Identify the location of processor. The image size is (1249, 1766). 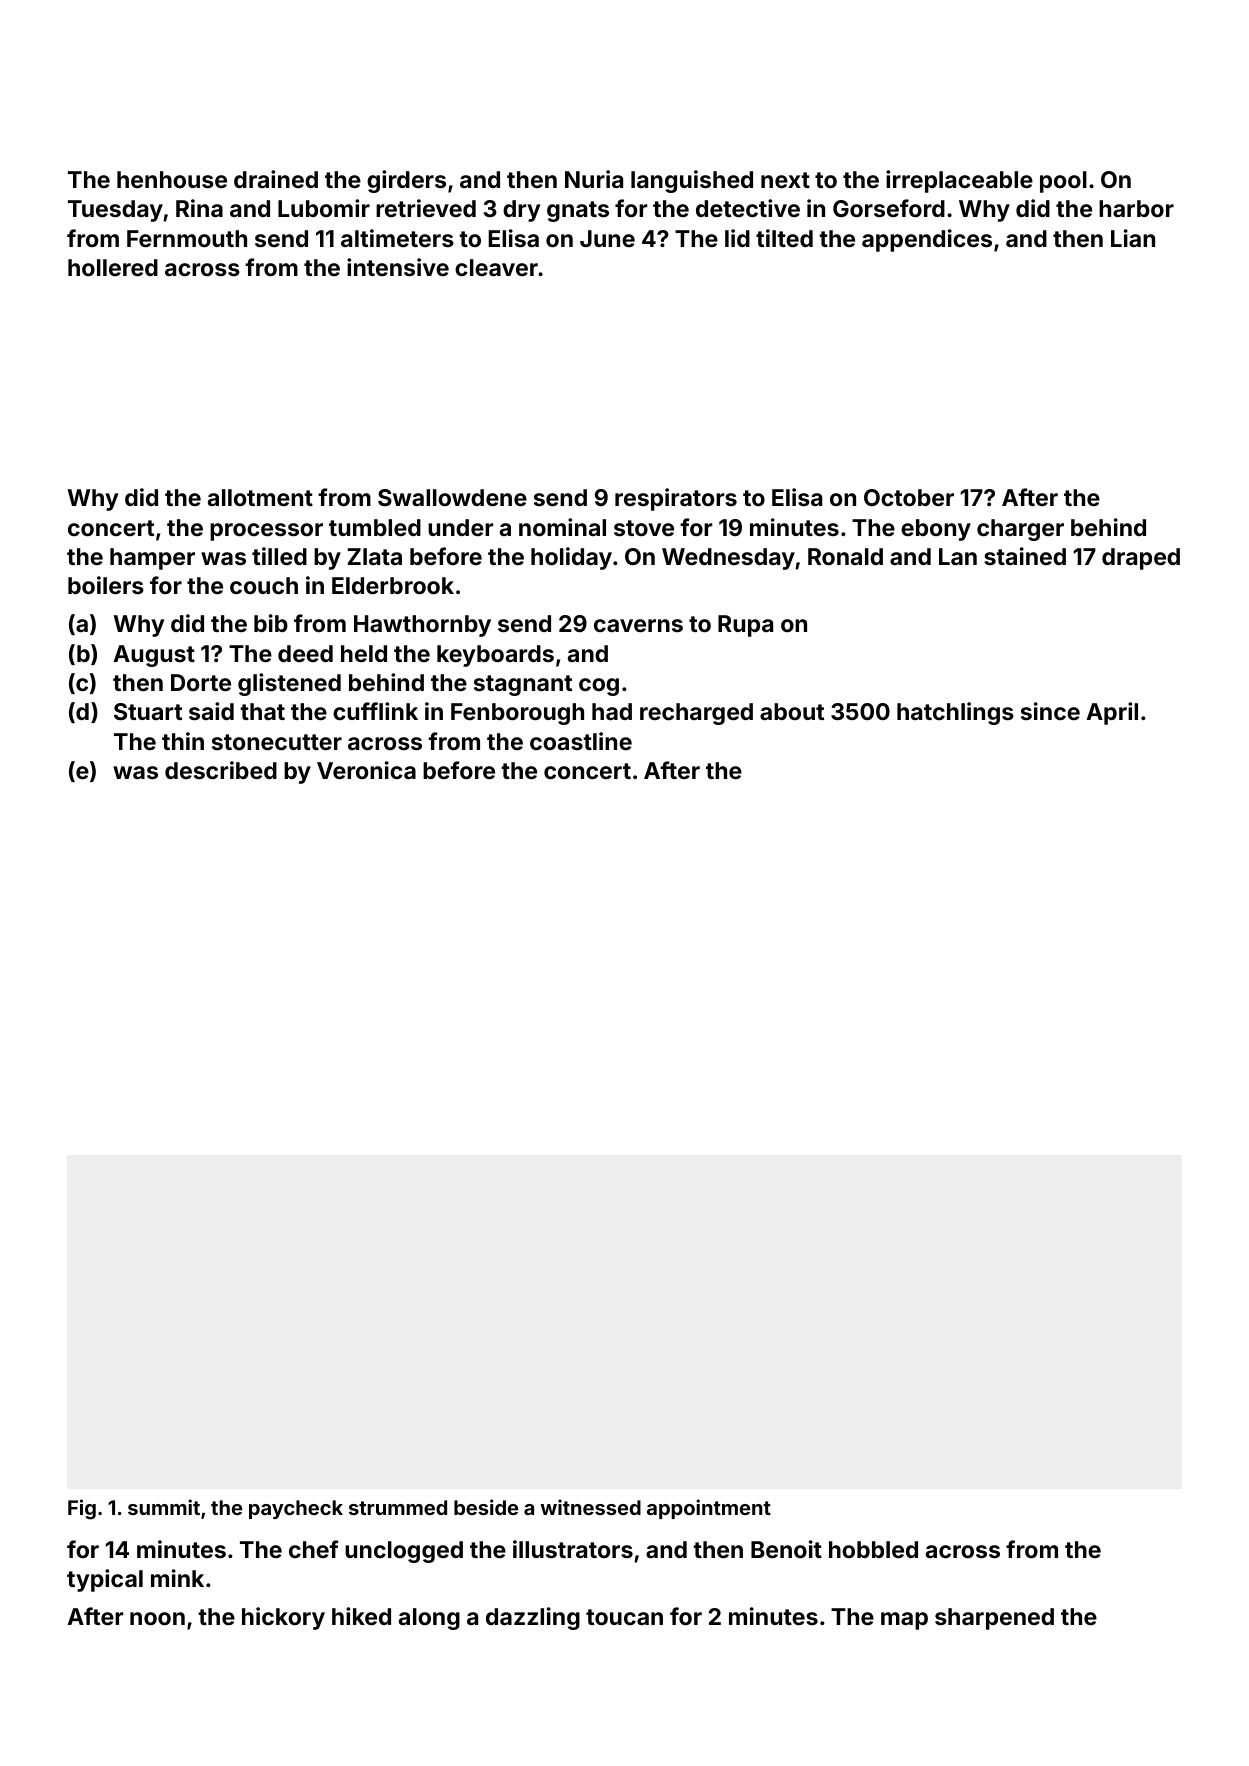
(266, 532).
